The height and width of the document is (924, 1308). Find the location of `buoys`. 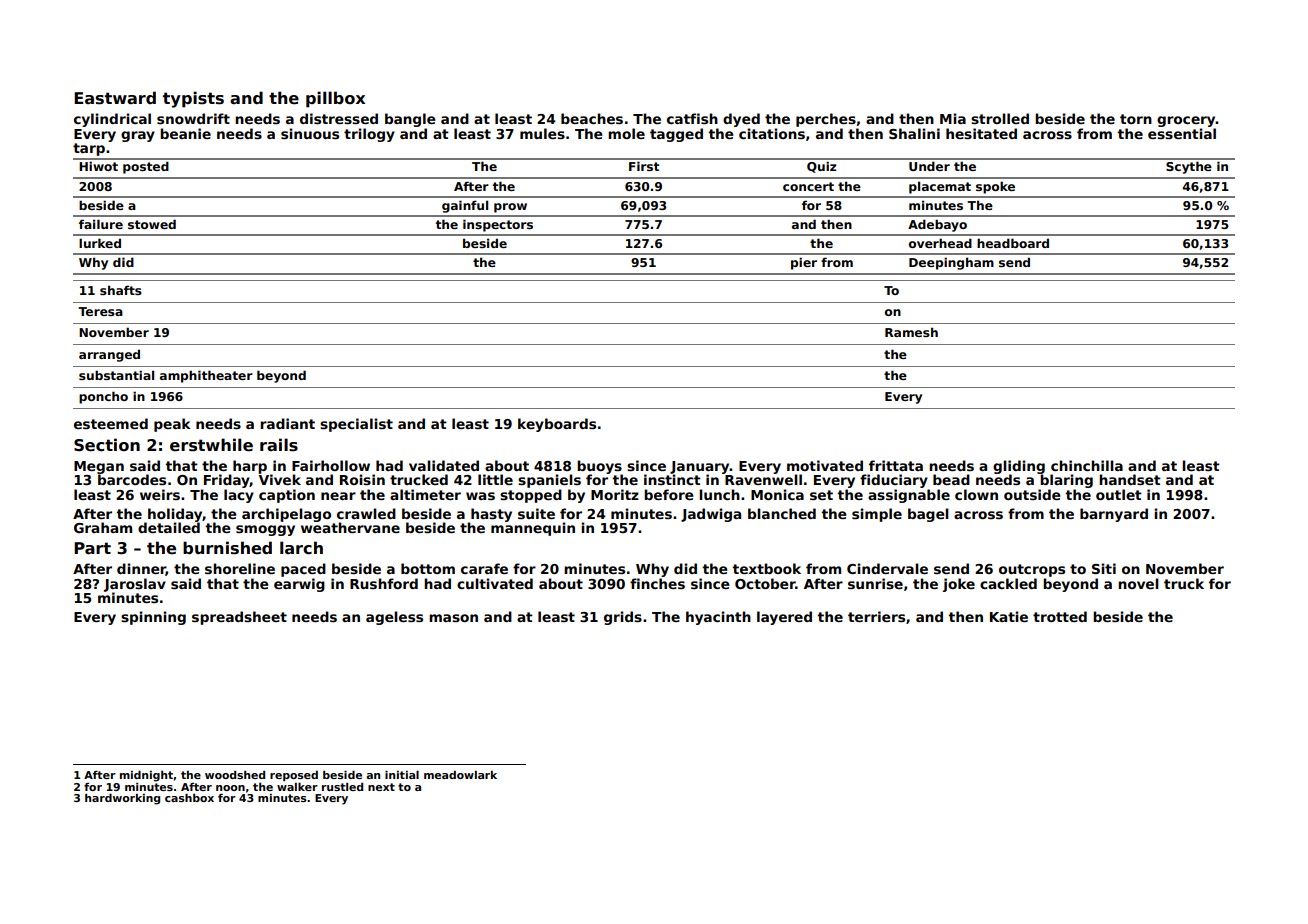

buoys is located at coordinates (599, 467).
